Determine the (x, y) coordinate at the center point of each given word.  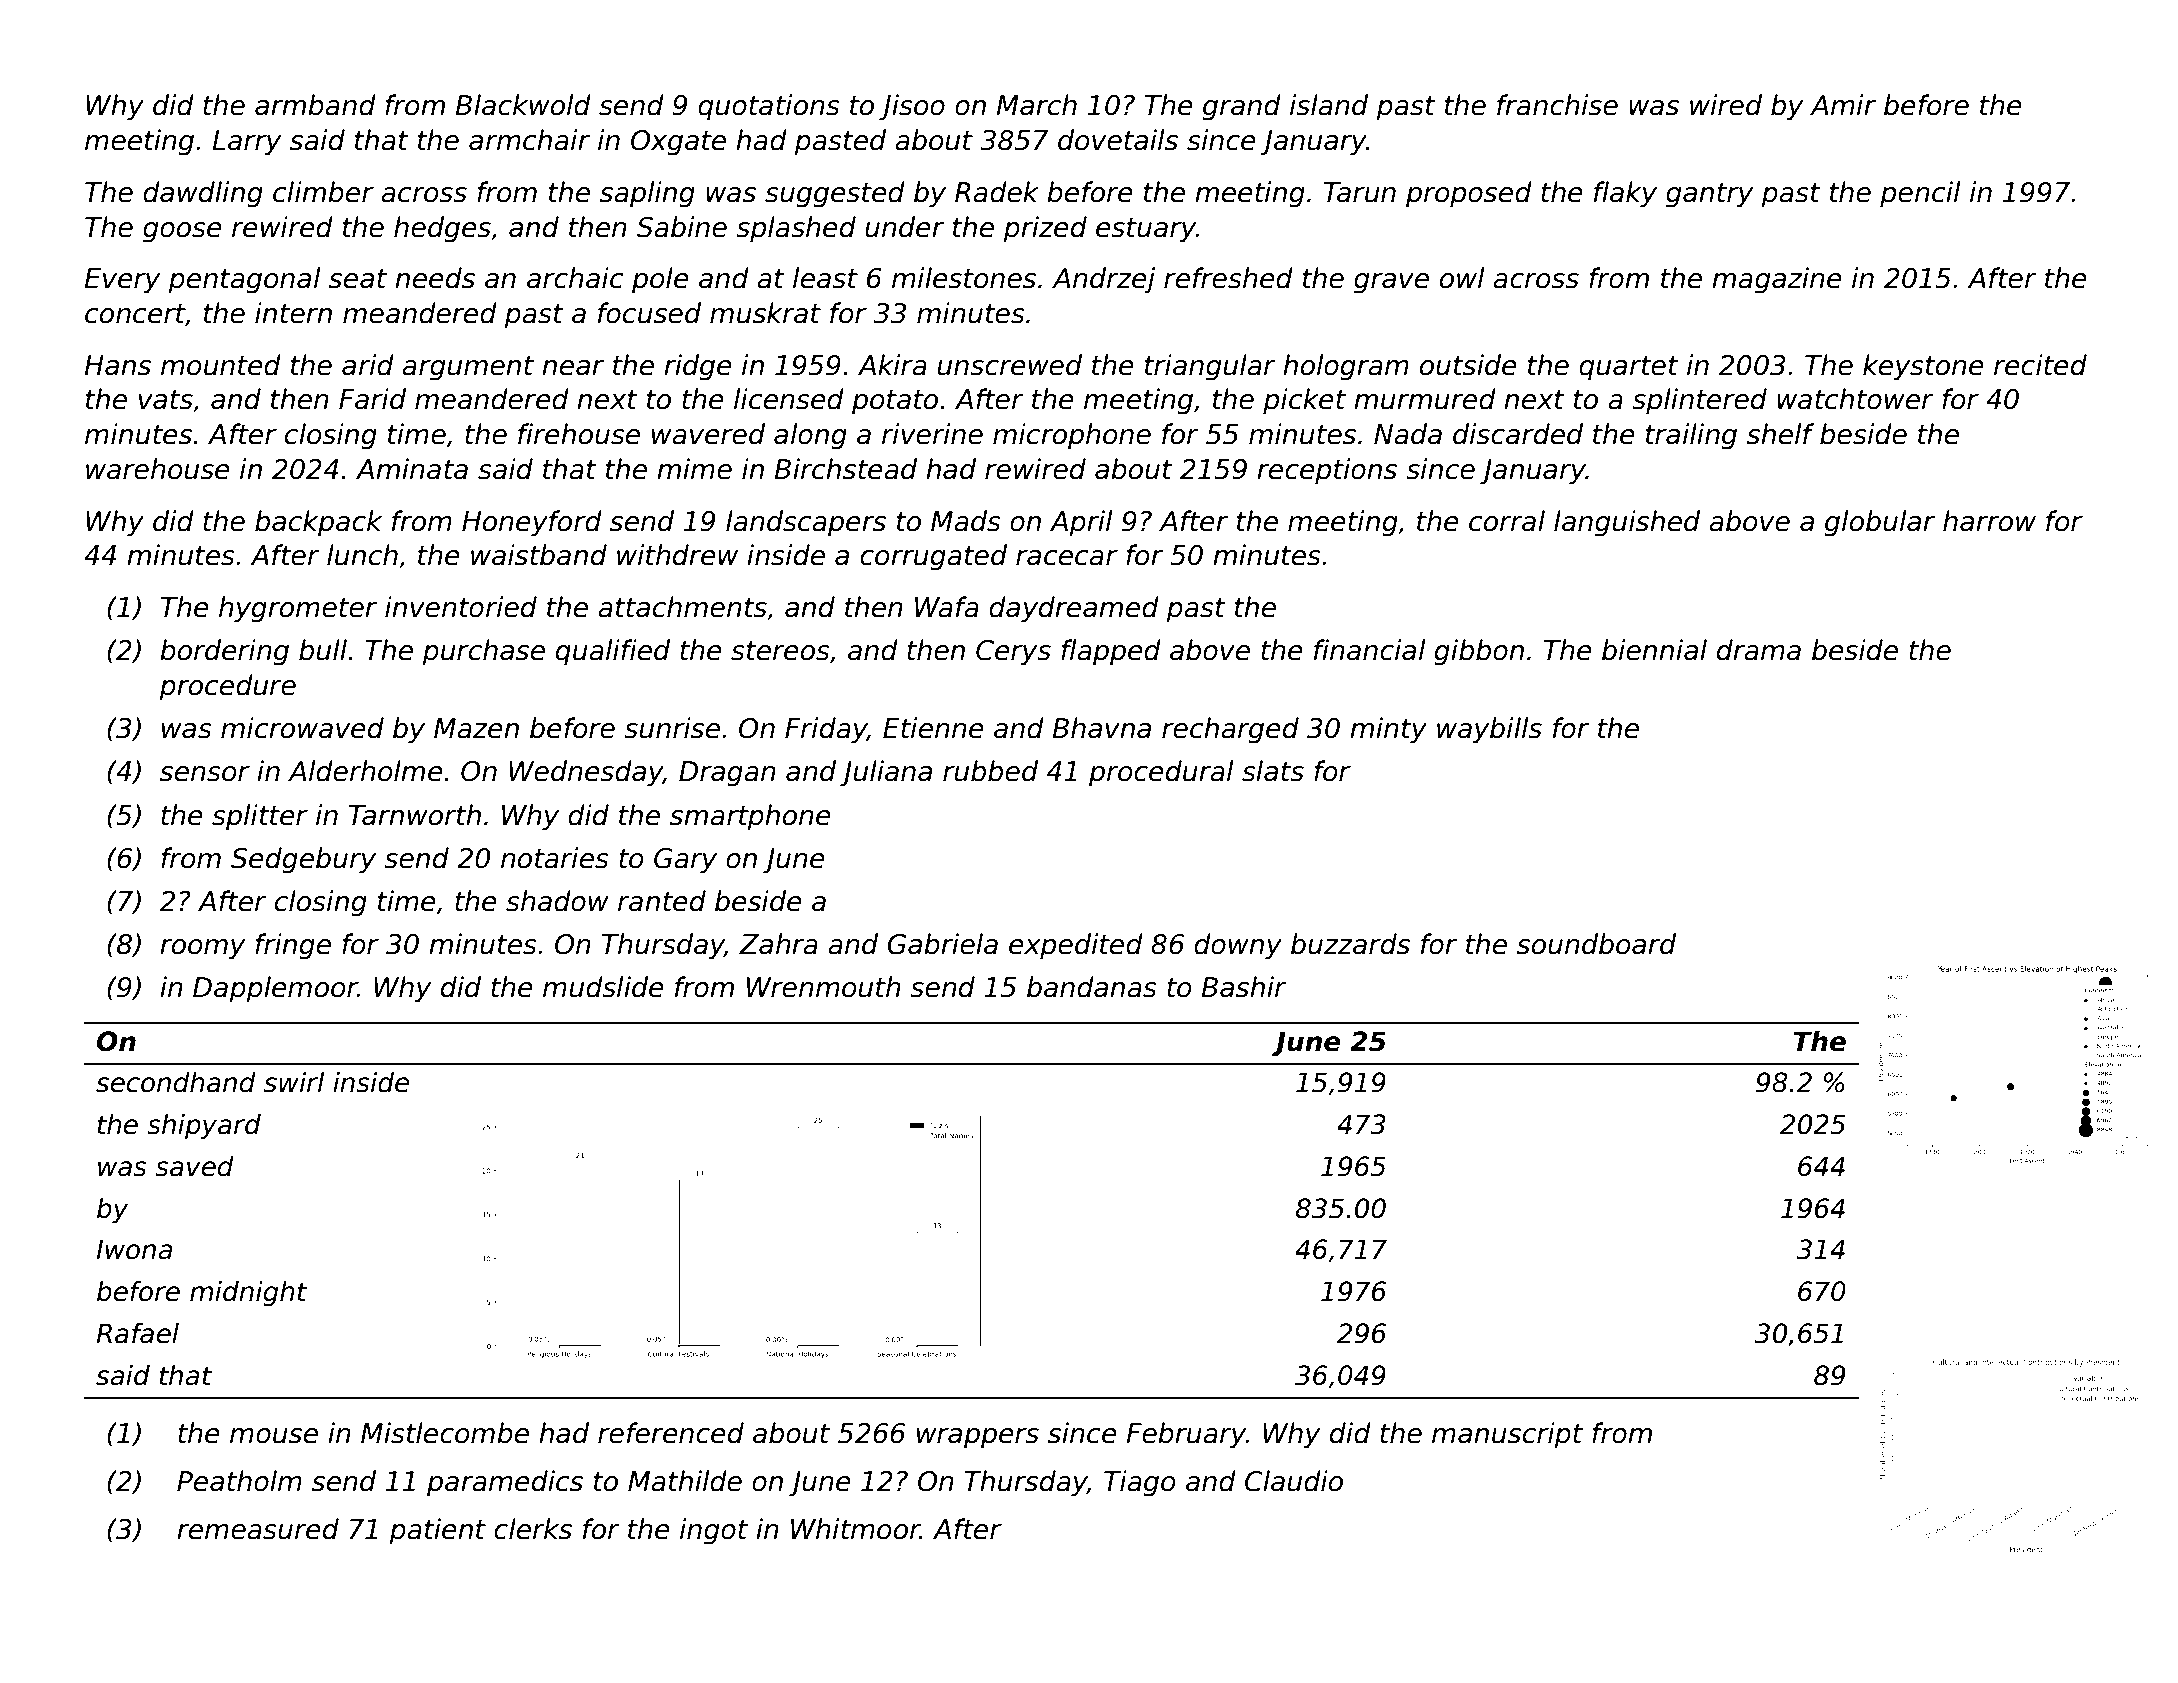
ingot (714, 1531)
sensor (205, 774)
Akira (892, 365)
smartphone (750, 817)
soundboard (1596, 944)
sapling (647, 194)
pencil (1920, 194)
